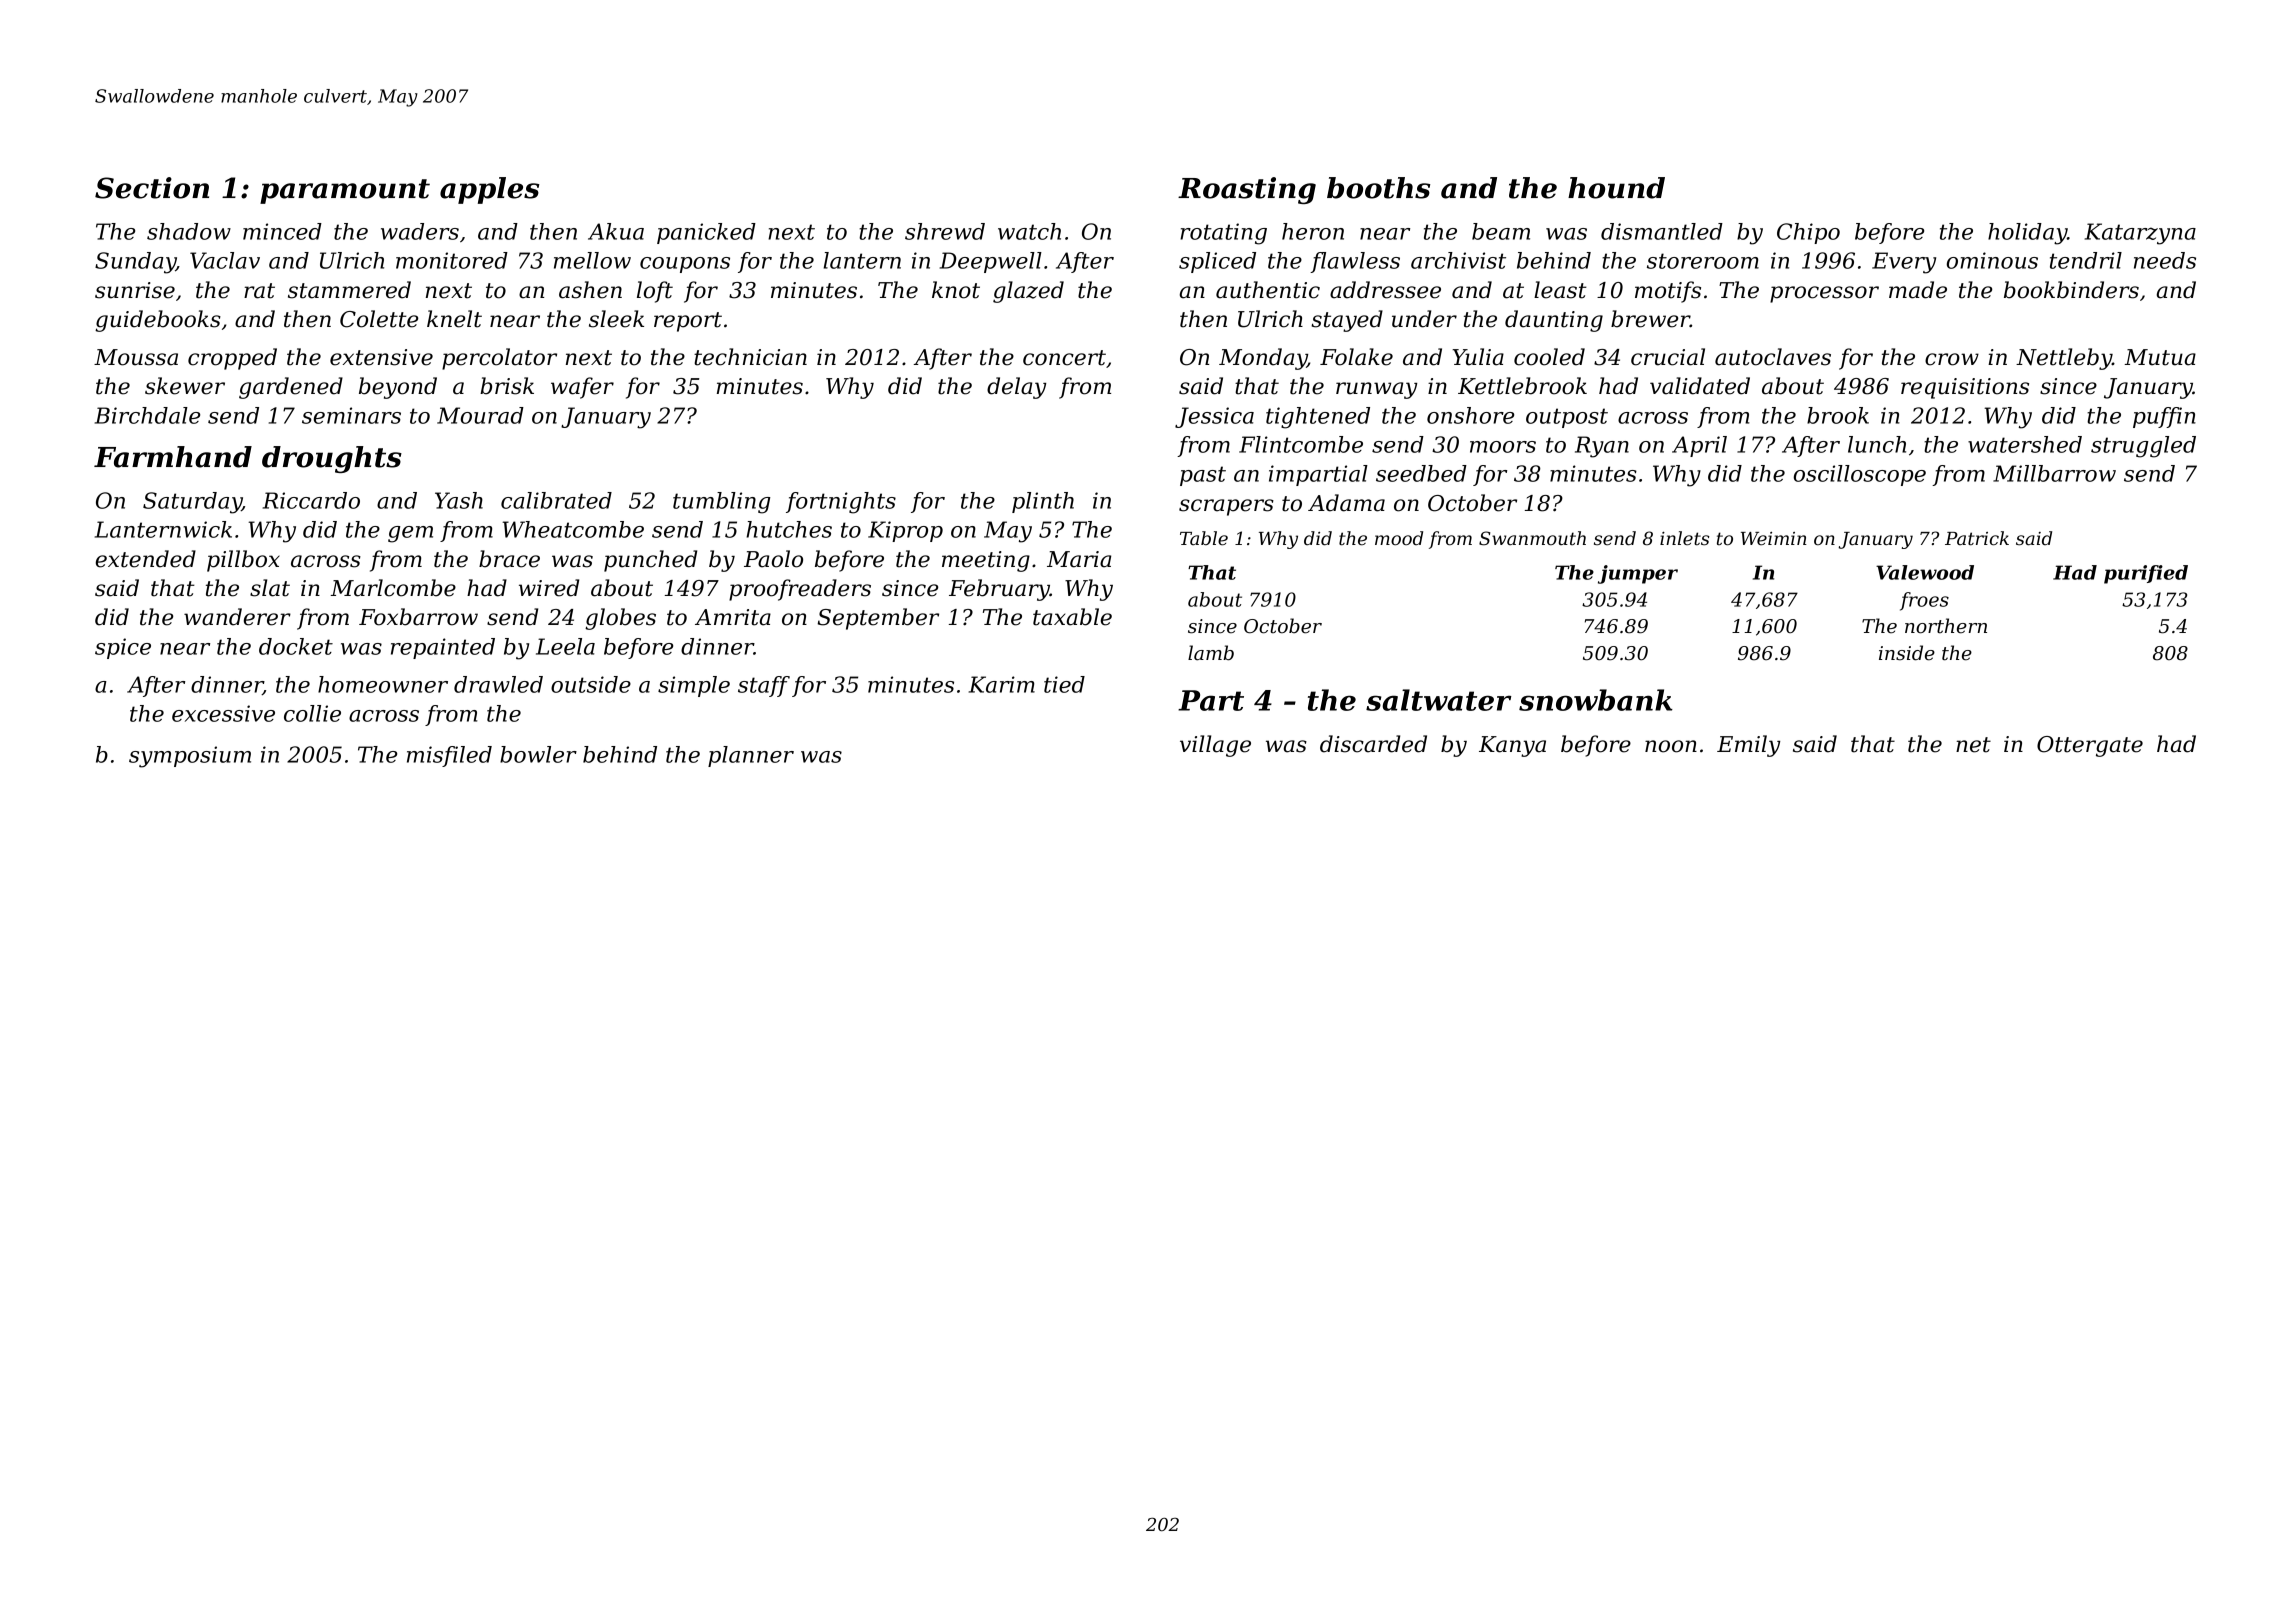 The height and width of the screenshot is (1620, 2292). What do you see at coordinates (1616, 188) in the screenshot?
I see `hound` at bounding box center [1616, 188].
